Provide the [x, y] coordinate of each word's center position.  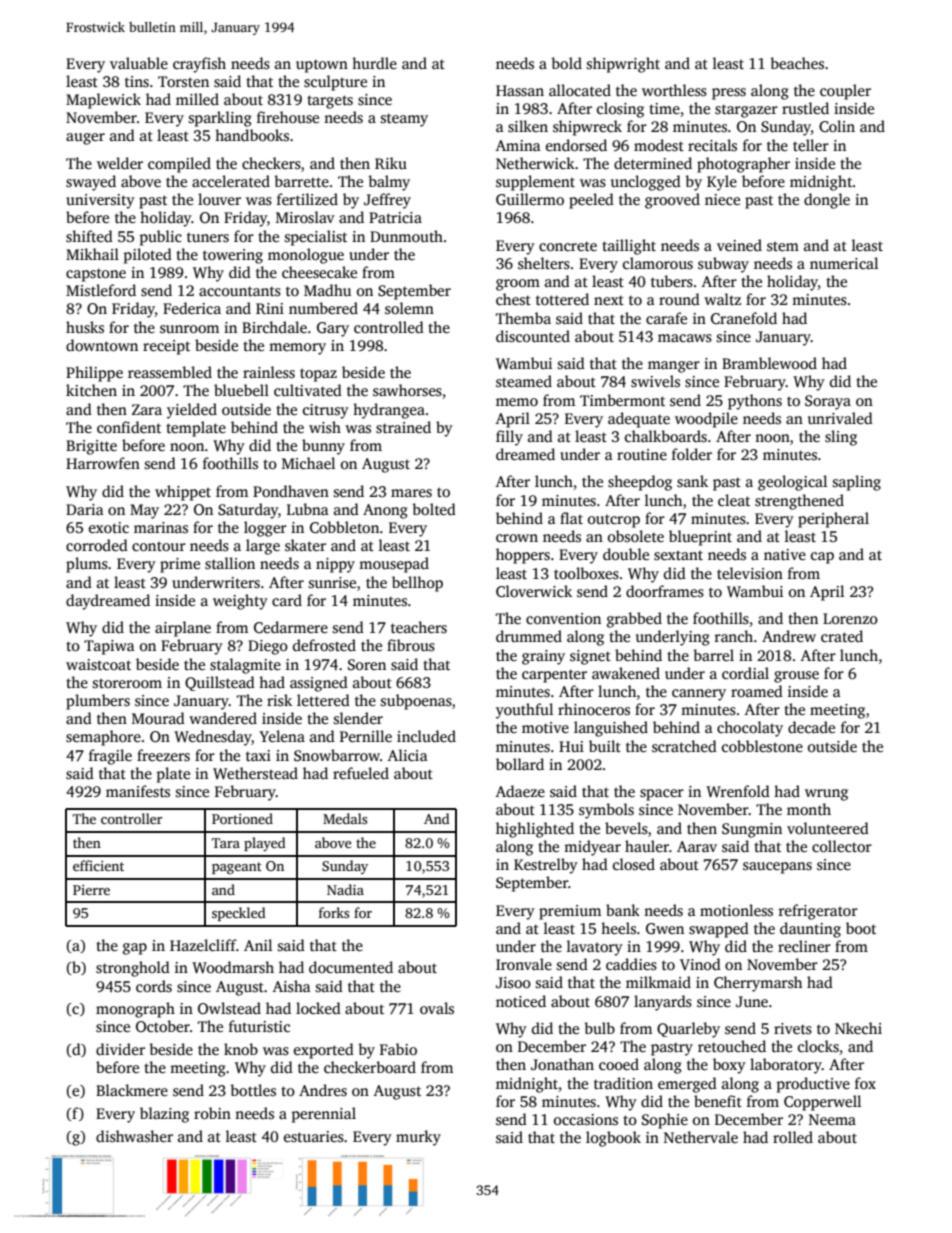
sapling [857, 483]
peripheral [833, 520]
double [626, 554]
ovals [437, 1008]
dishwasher [134, 1136]
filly [509, 438]
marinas [161, 527]
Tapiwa [109, 647]
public [161, 238]
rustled [805, 108]
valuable [139, 63]
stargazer [746, 111]
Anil [258, 945]
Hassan [520, 91]
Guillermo [530, 199]
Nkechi [858, 1028]
